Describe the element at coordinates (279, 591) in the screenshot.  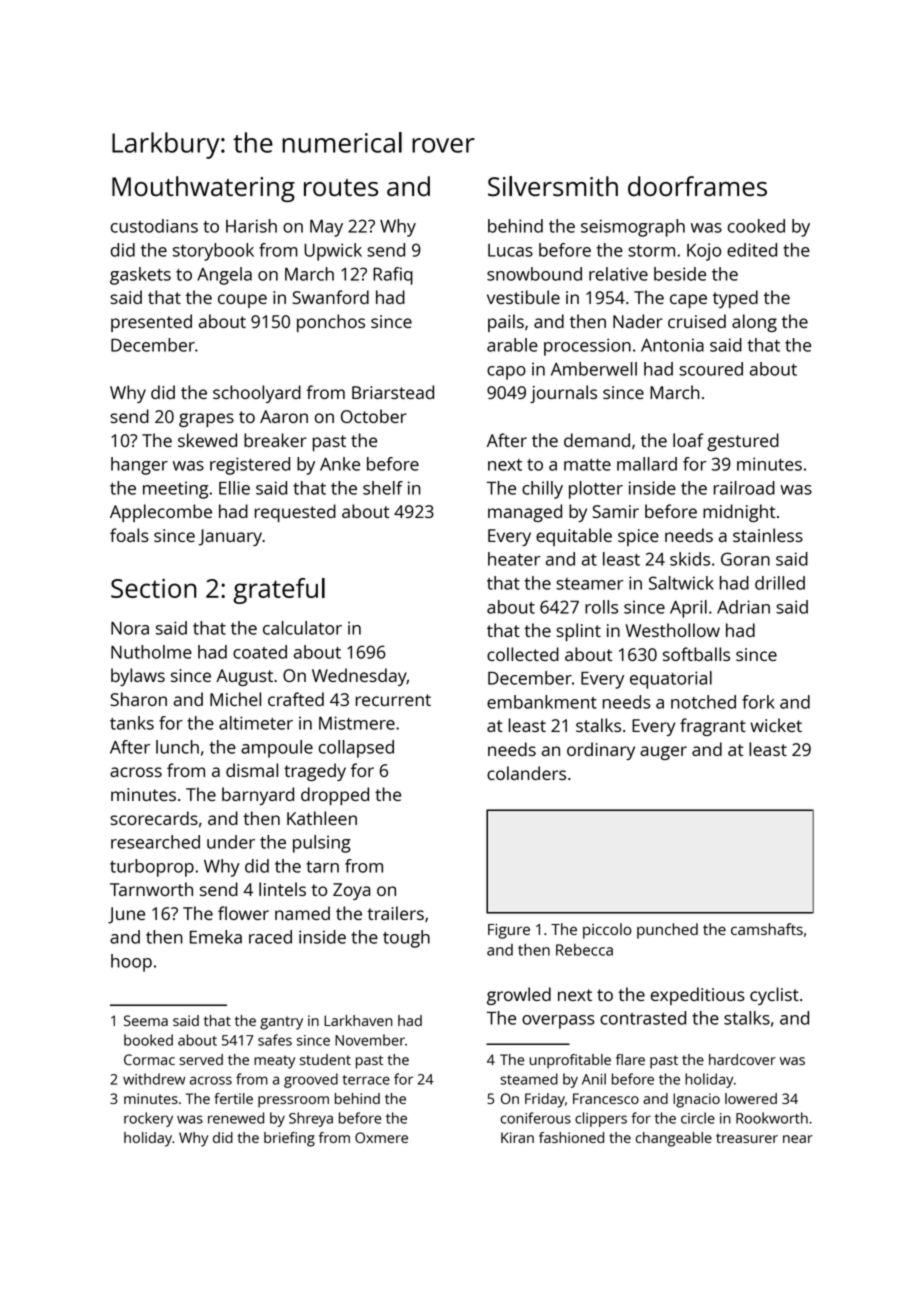
I see `grateful` at that location.
